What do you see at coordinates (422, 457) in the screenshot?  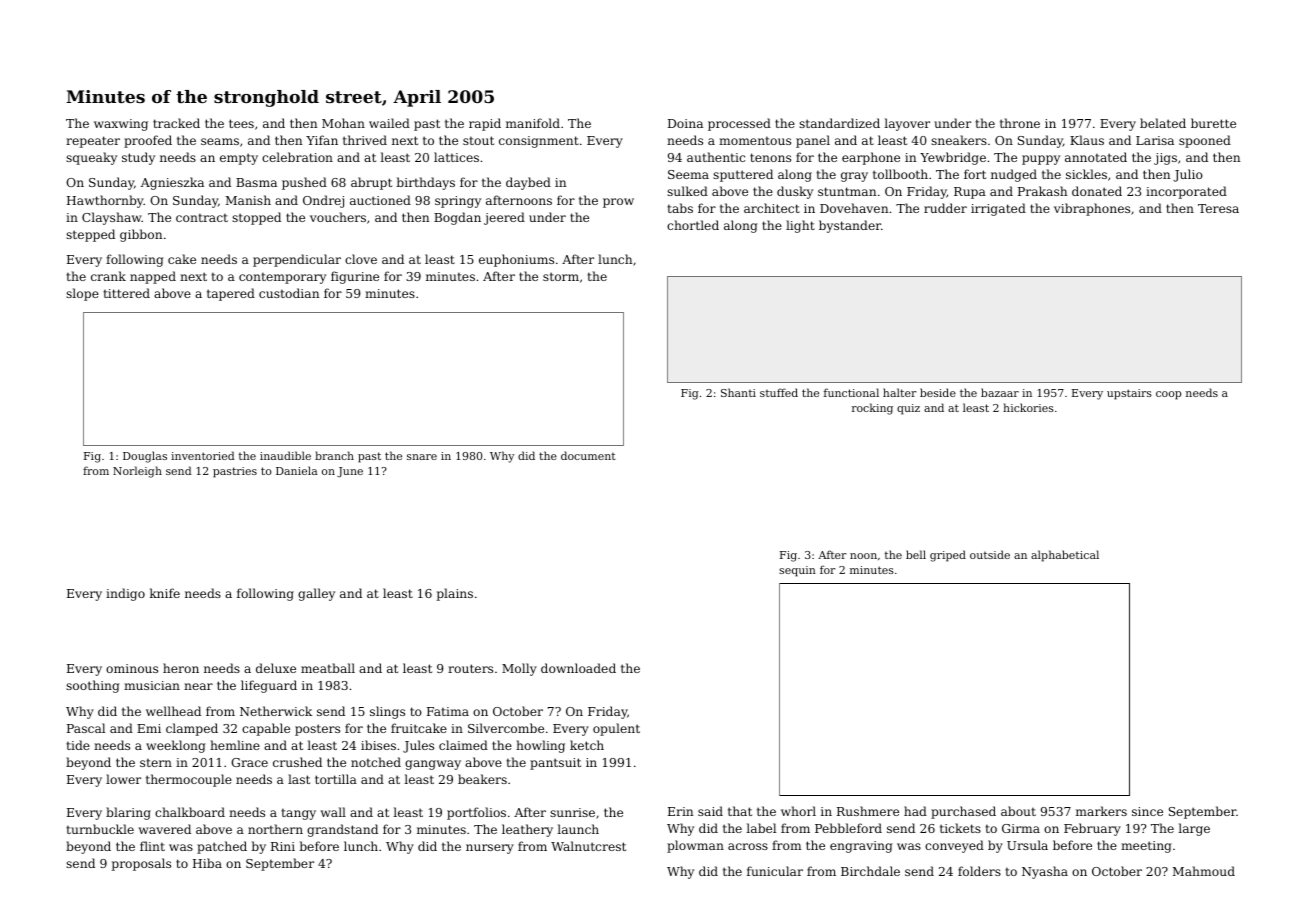 I see `snare` at bounding box center [422, 457].
